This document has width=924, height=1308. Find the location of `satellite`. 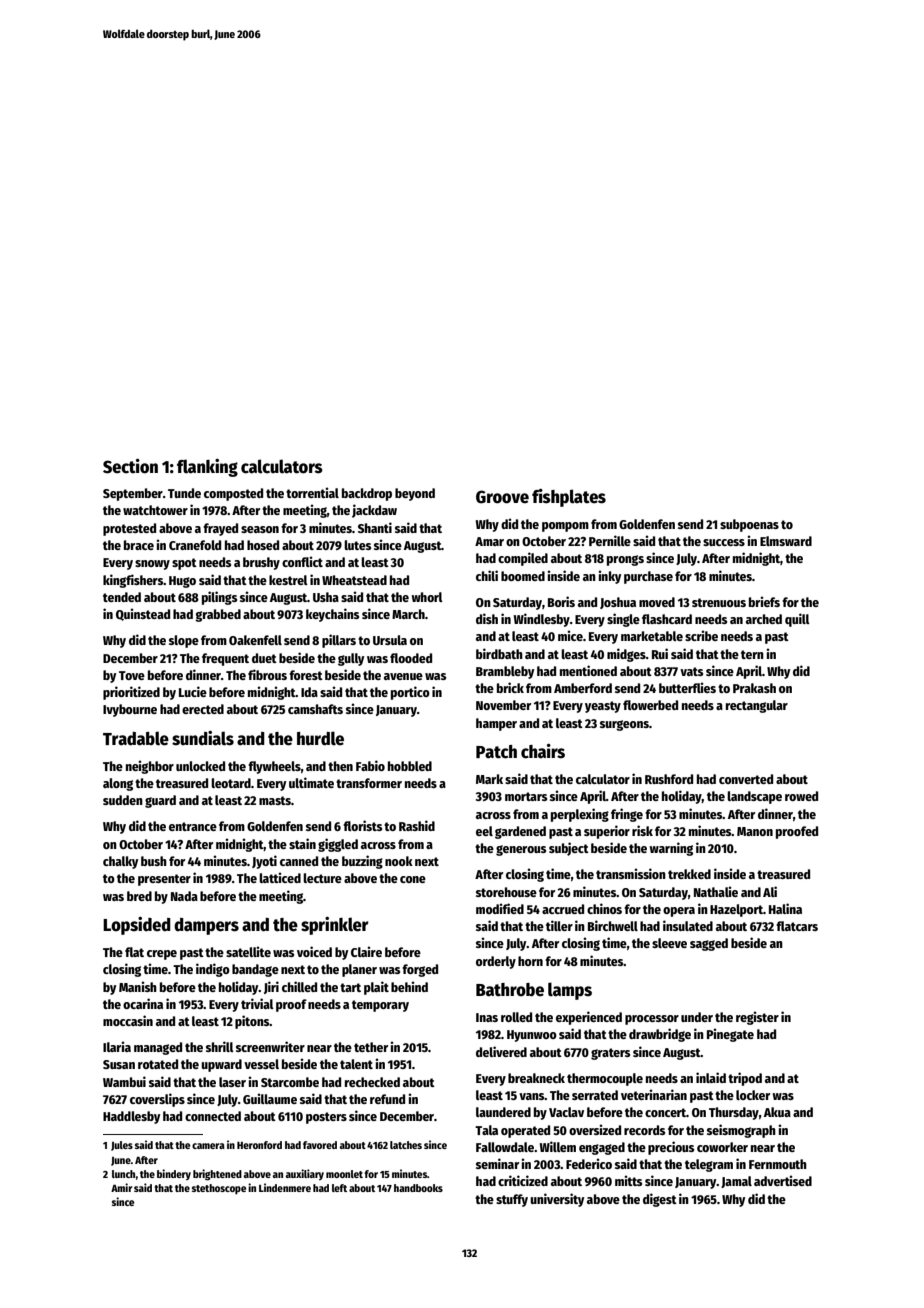

satellite is located at coordinates (248, 951).
